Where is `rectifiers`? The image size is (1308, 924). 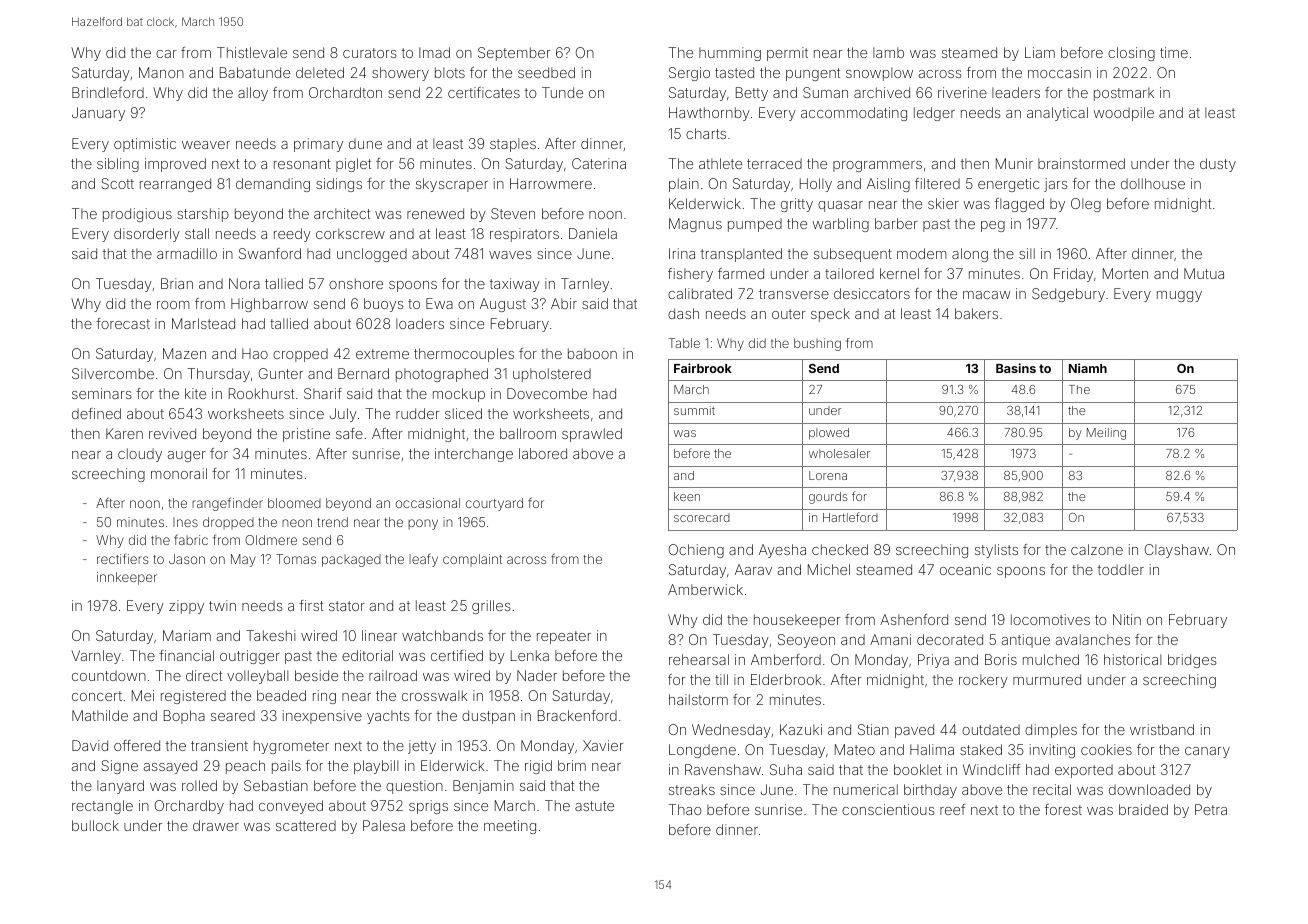 rectifiers is located at coordinates (122, 558).
